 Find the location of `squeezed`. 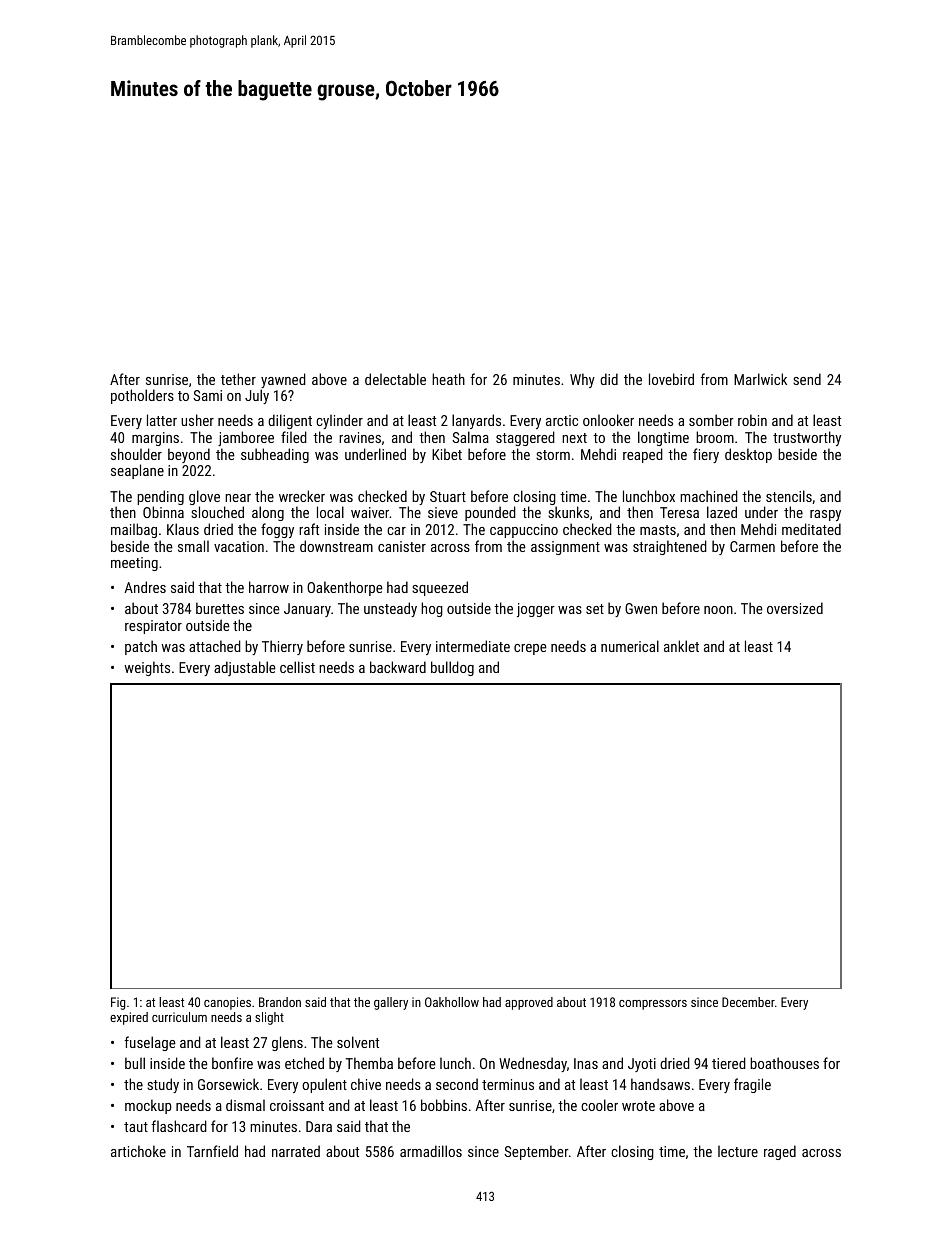

squeezed is located at coordinates (440, 588).
